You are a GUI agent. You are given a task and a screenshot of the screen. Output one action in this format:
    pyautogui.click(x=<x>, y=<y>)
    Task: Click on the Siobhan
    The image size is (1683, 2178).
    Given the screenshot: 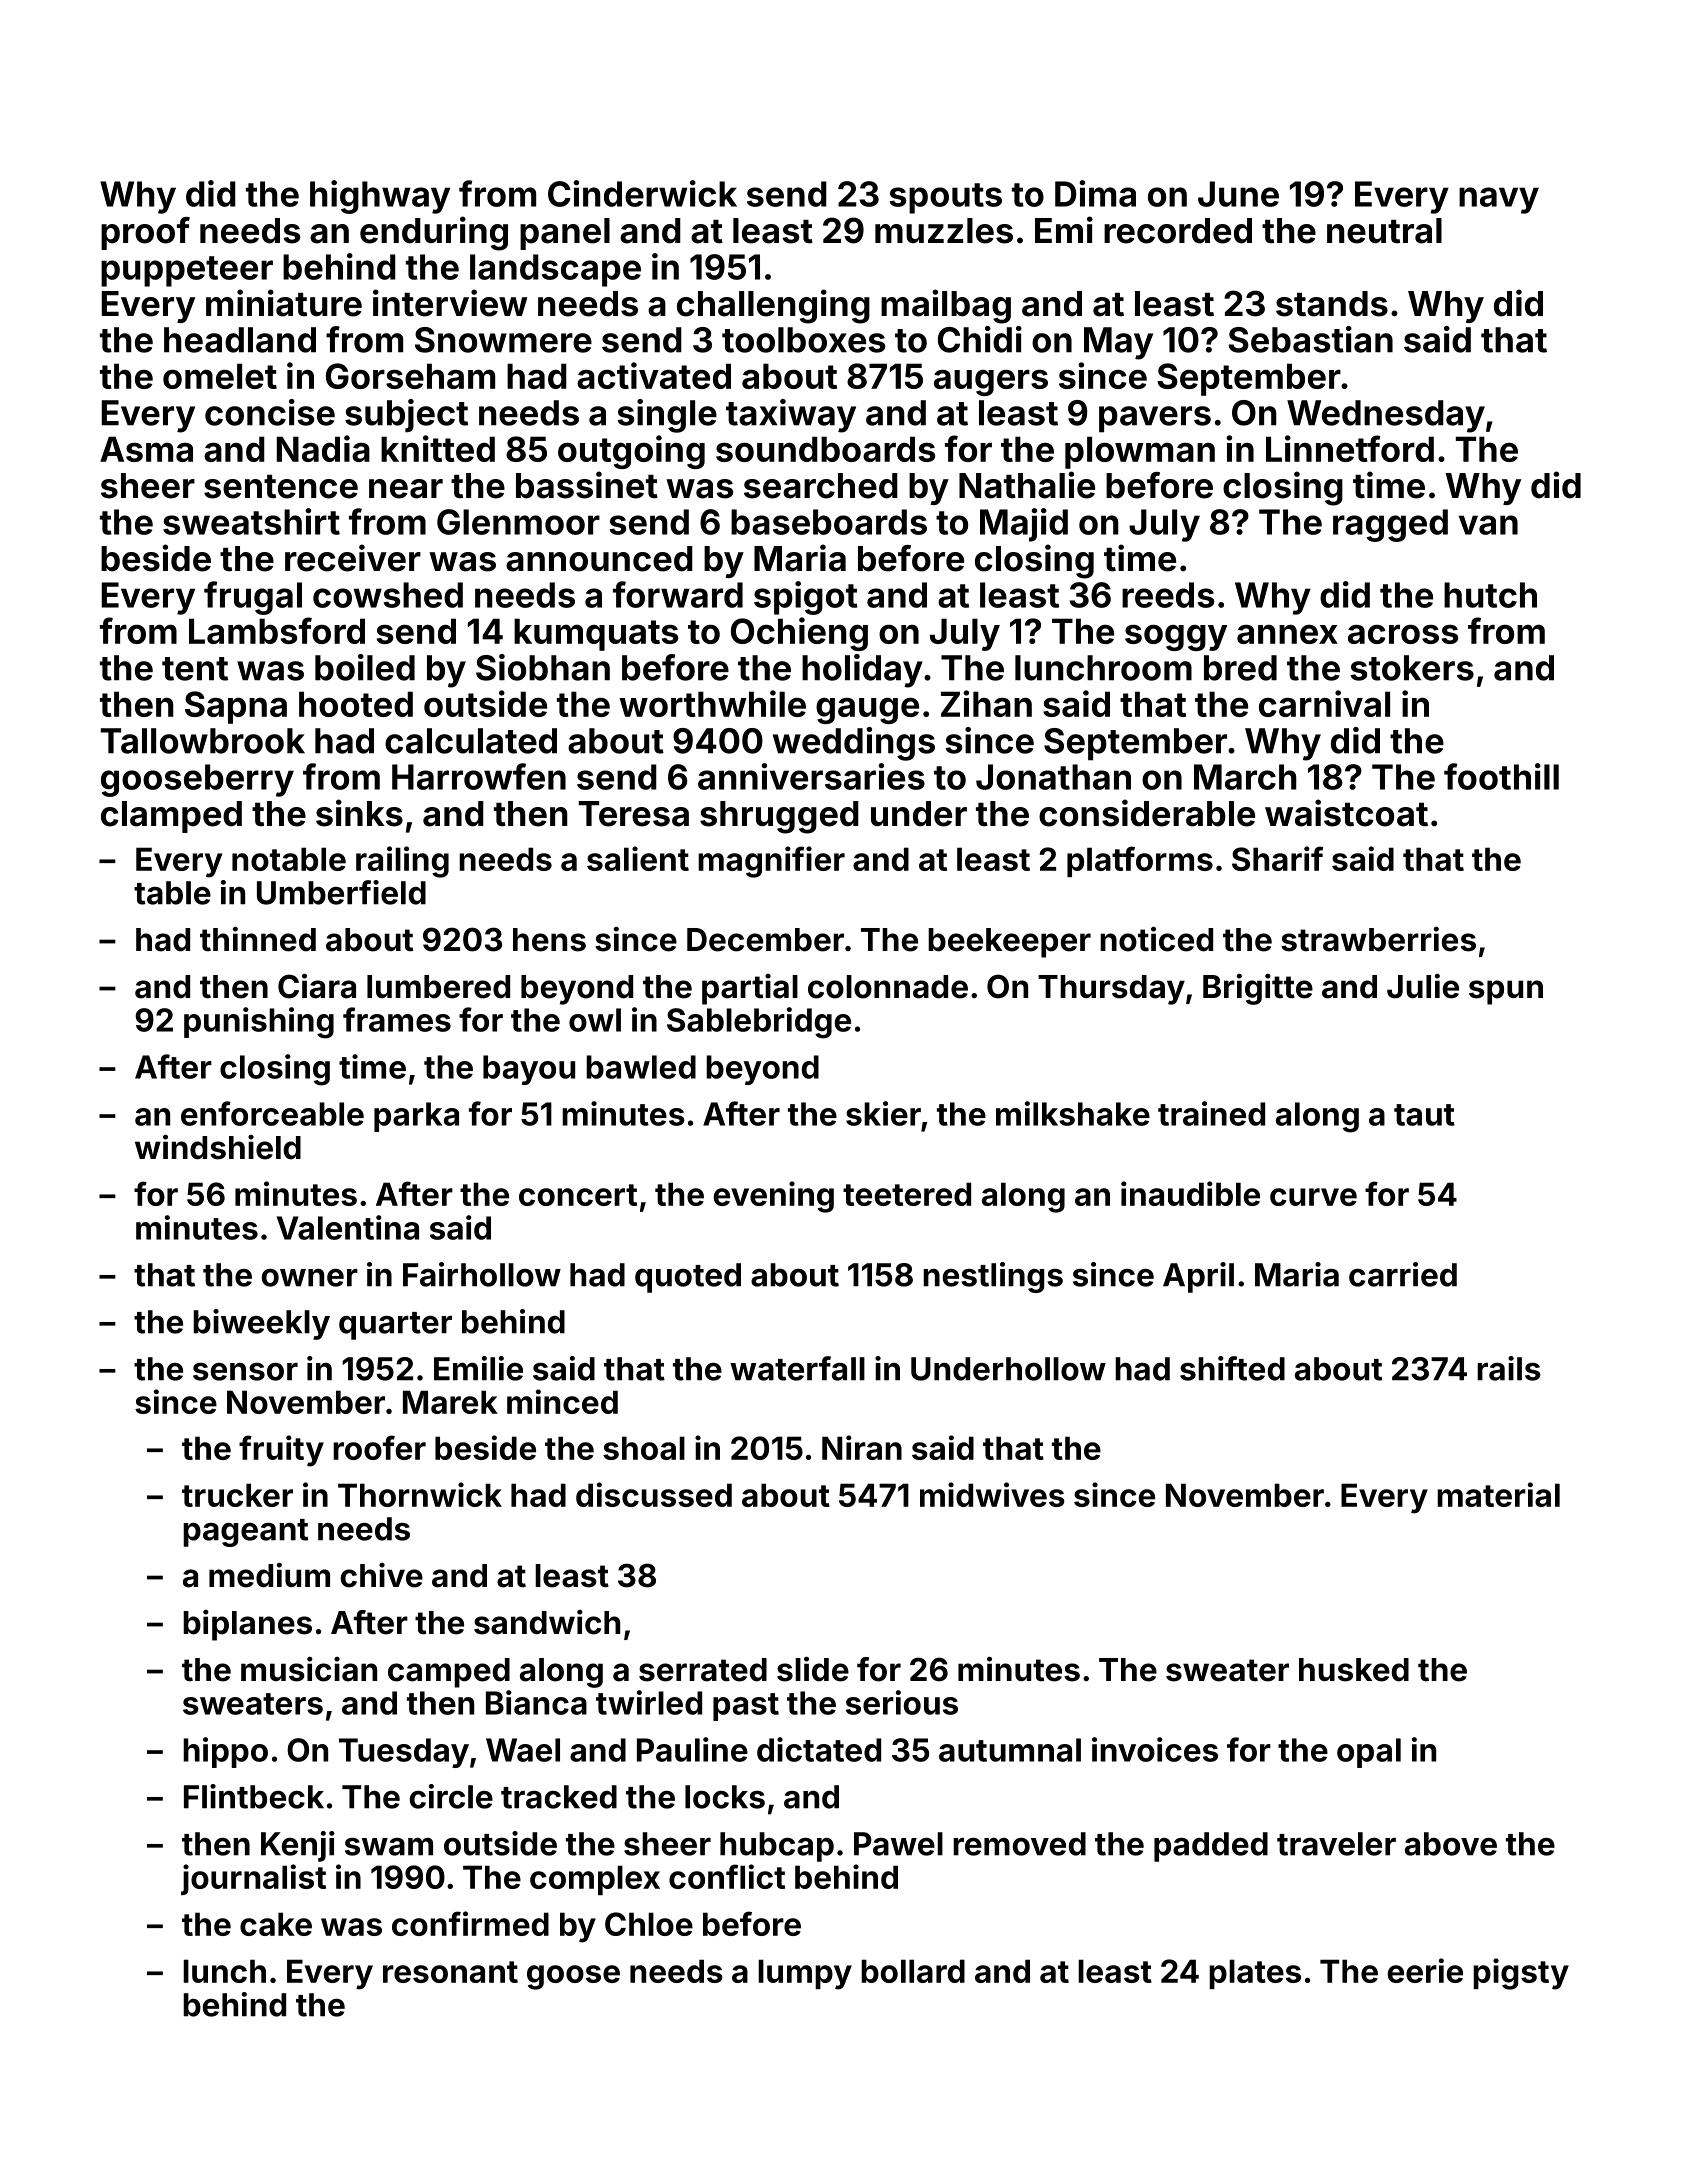 What is the action you would take?
    pyautogui.click(x=543, y=667)
